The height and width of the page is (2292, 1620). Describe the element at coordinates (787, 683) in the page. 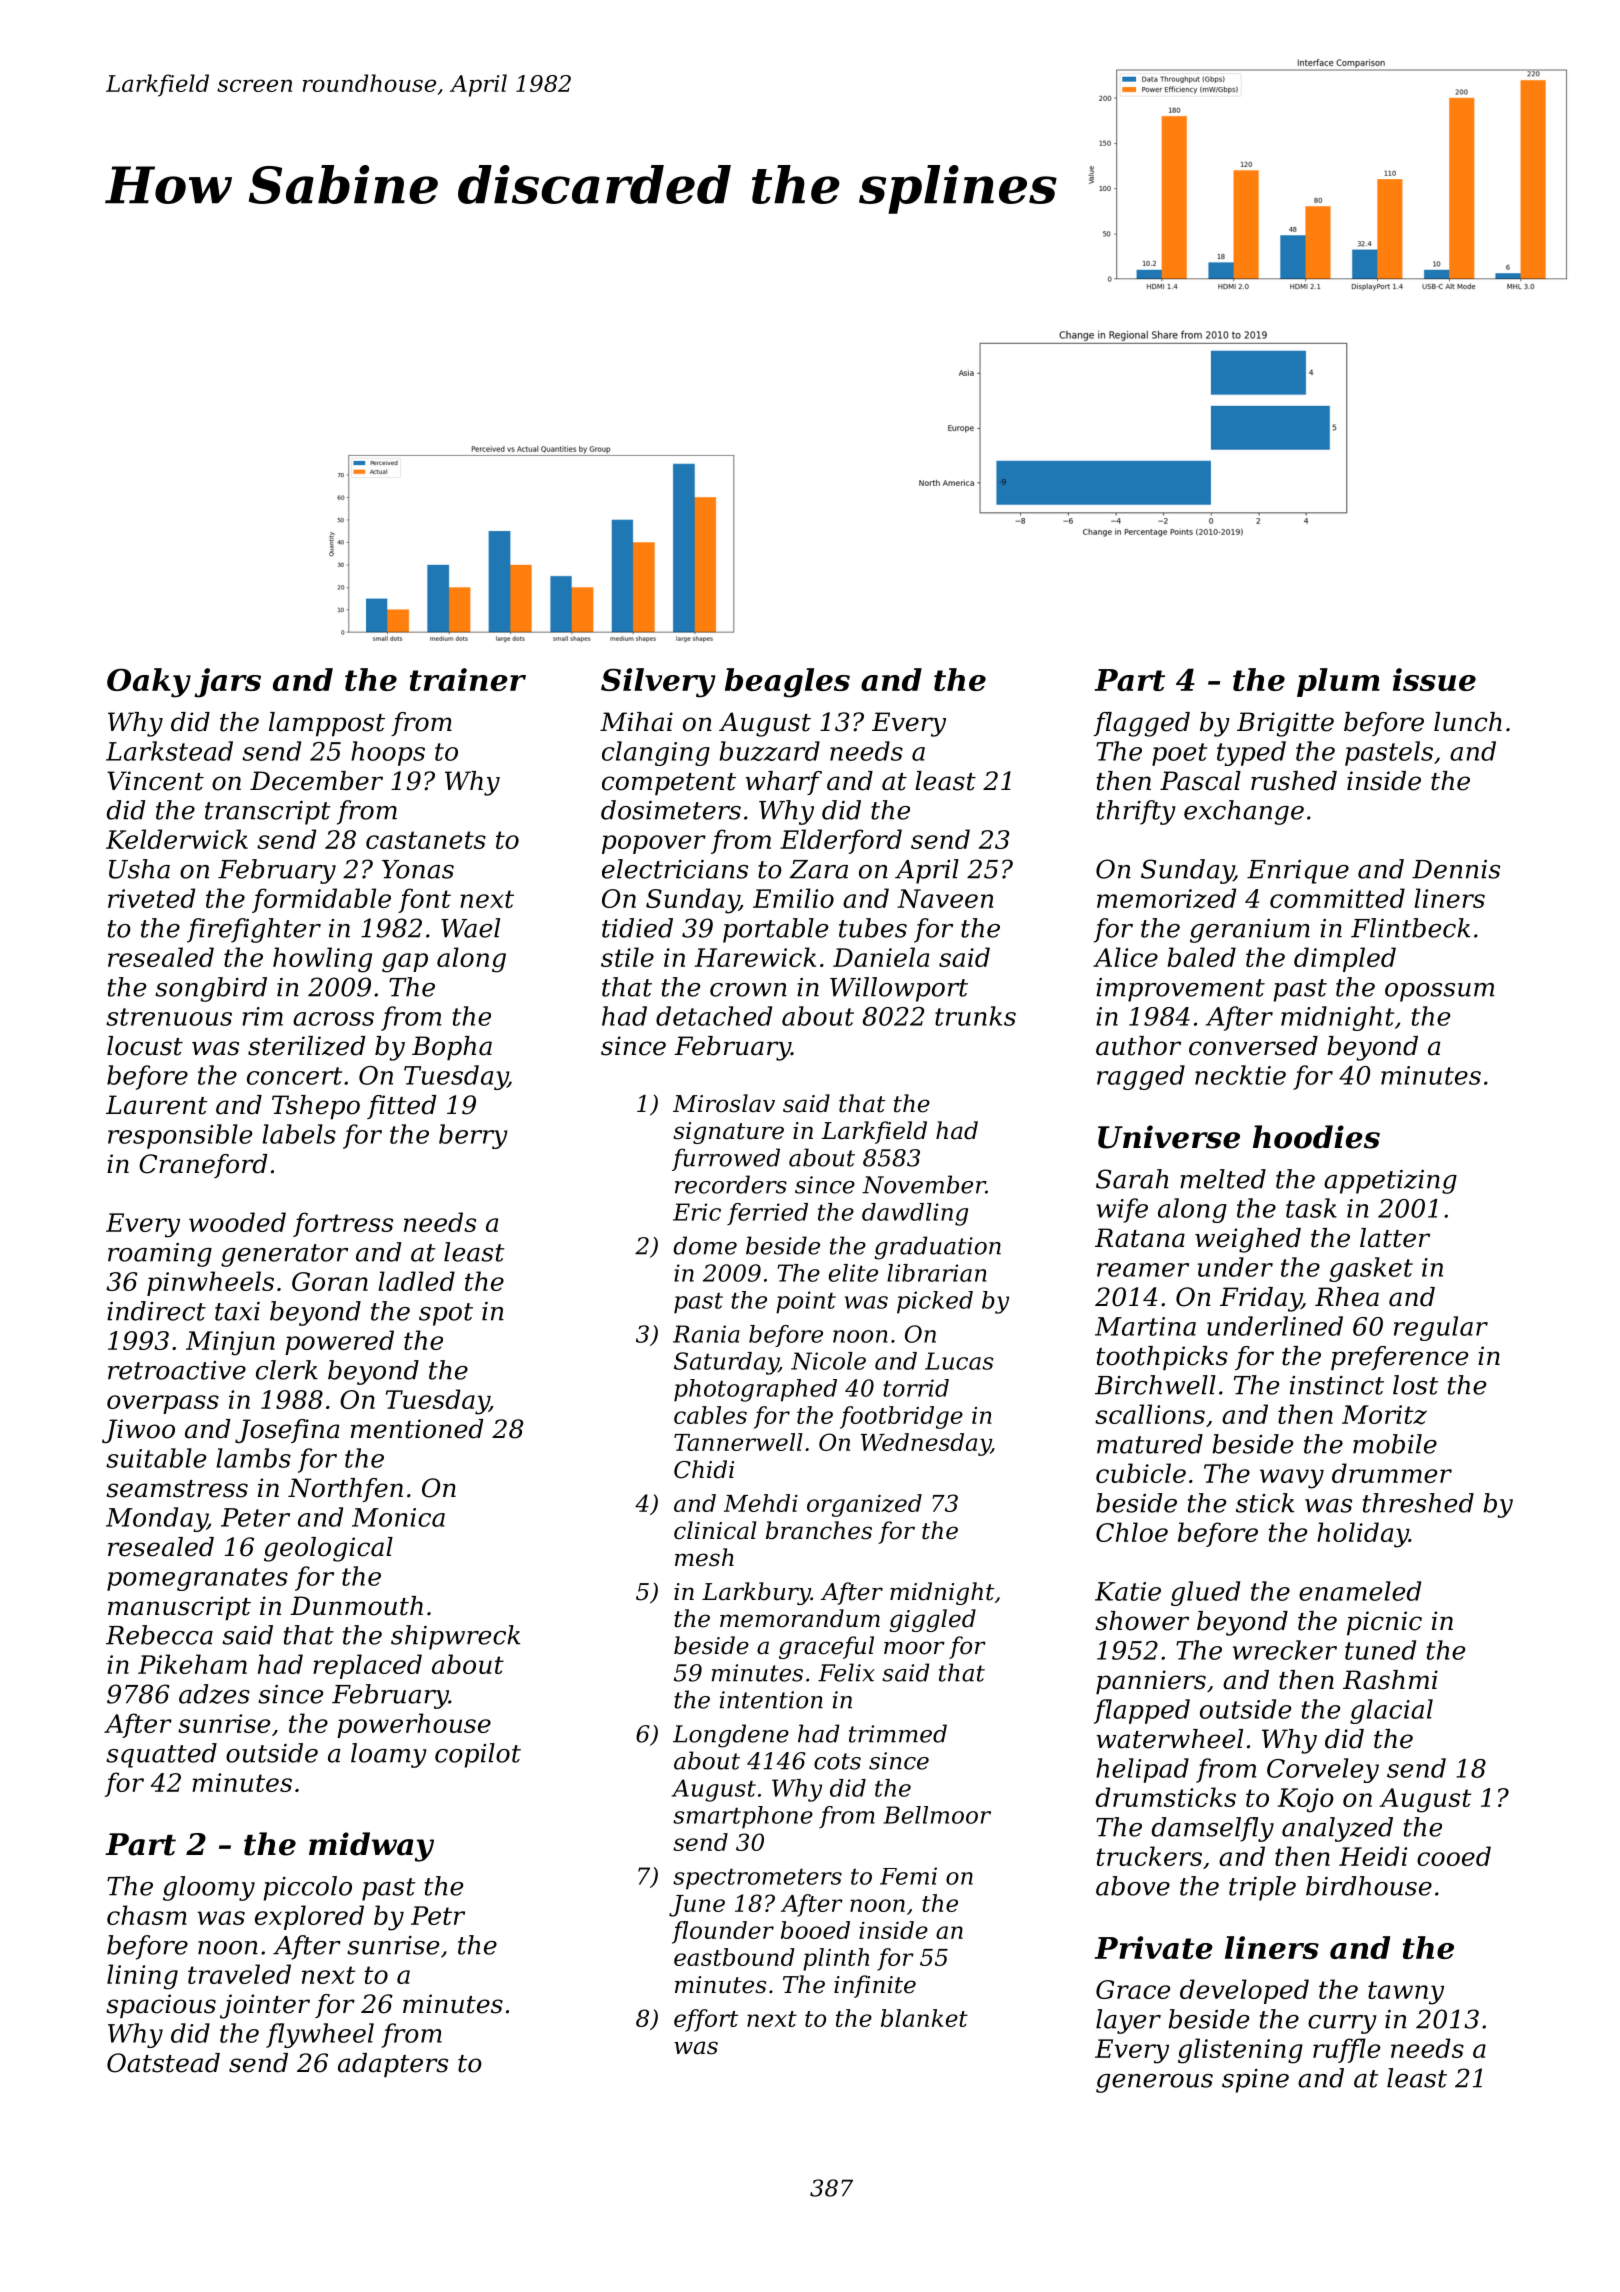

I see `beagles` at that location.
